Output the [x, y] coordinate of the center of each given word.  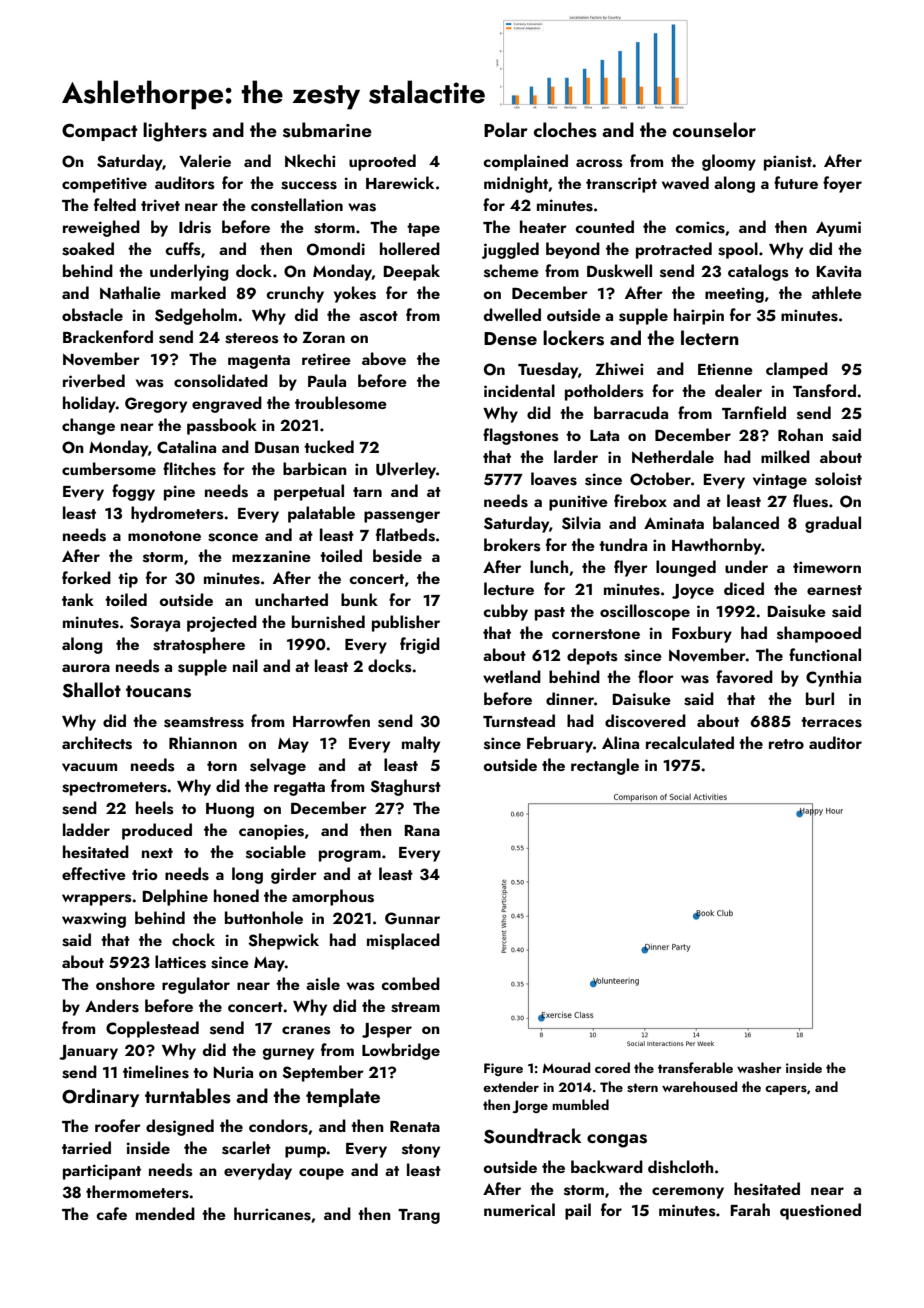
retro [786, 744]
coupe [321, 1174]
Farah [750, 1209]
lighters [175, 132]
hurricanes [272, 1214]
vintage [780, 481]
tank [78, 599]
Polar [506, 129]
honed [236, 895]
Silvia [581, 523]
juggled [510, 250]
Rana [422, 830]
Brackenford [108, 336]
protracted [674, 250]
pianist [788, 163]
